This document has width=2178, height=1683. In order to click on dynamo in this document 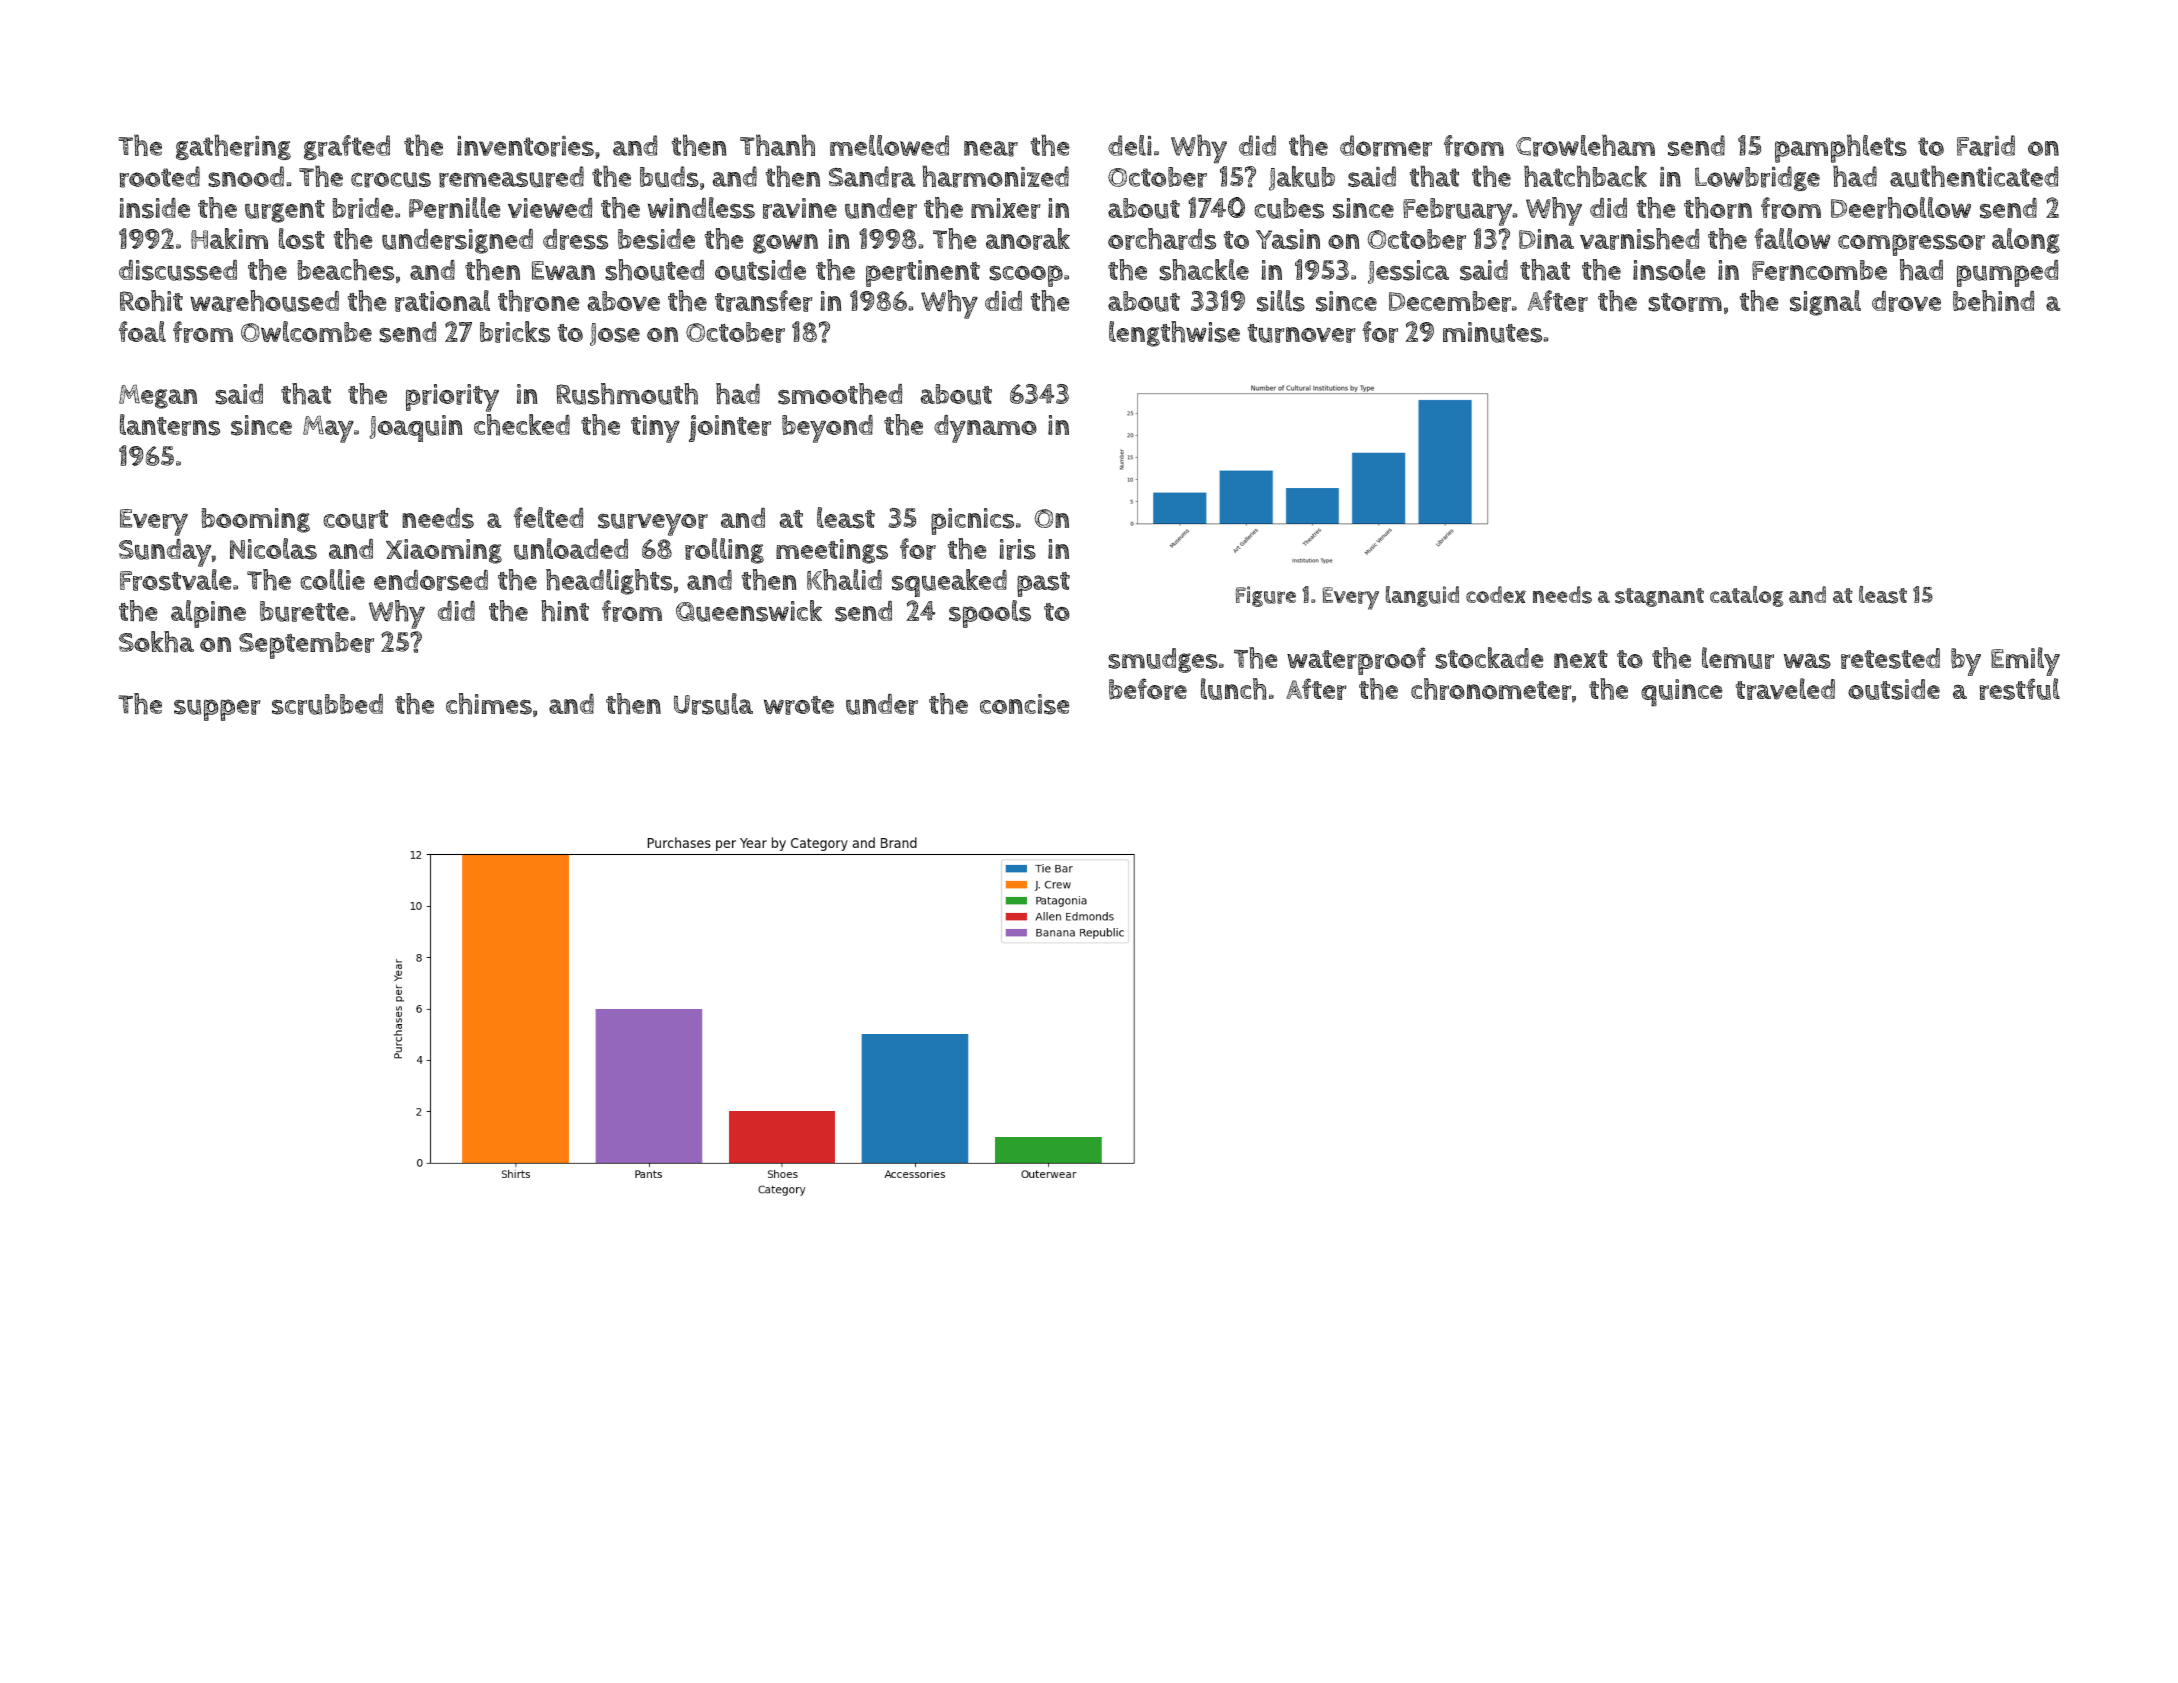, I will do `click(985, 429)`.
